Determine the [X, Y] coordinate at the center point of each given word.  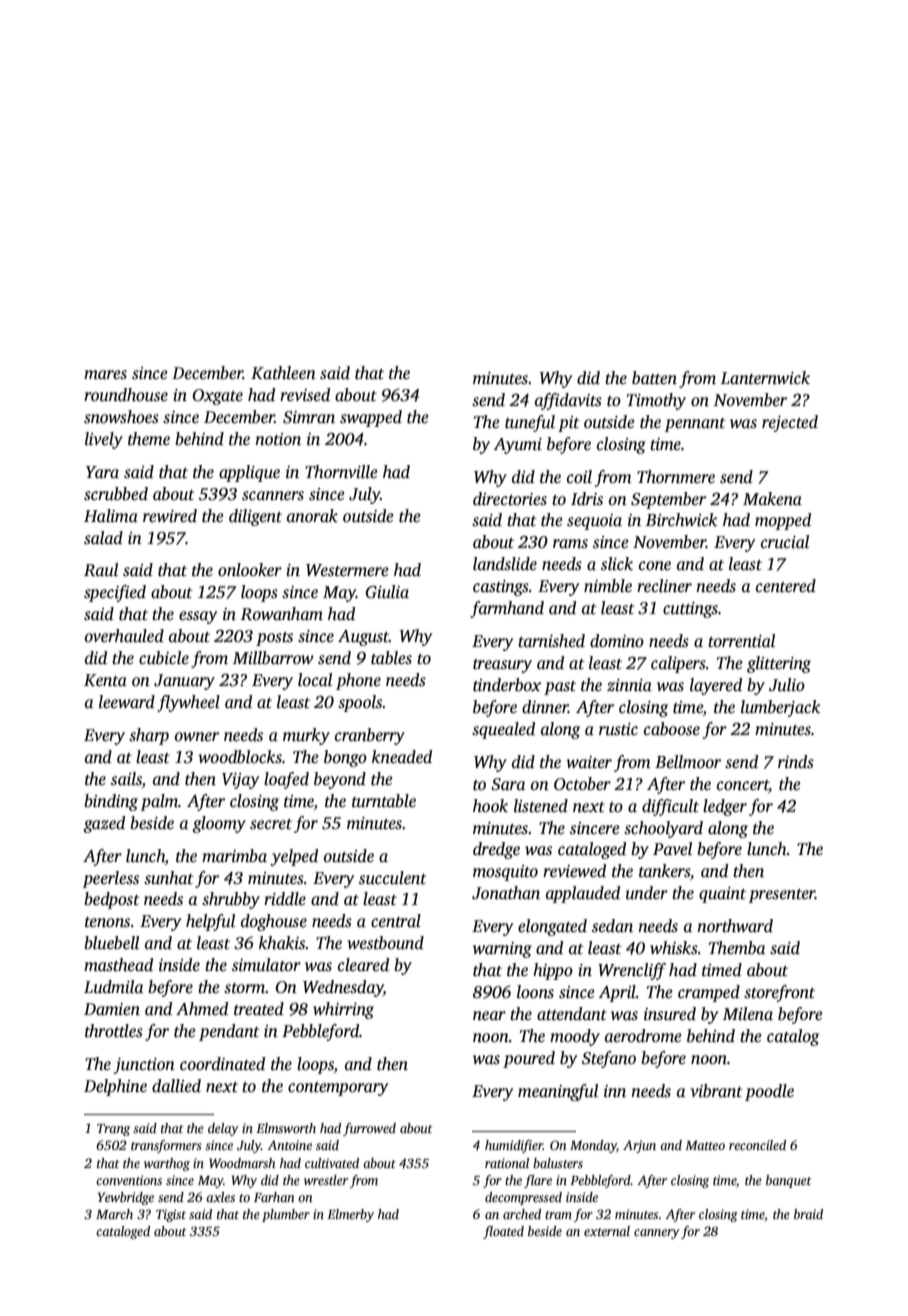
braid [808, 1214]
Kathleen [283, 373]
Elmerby [350, 1215]
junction [144, 1066]
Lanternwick [765, 378]
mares [105, 375]
